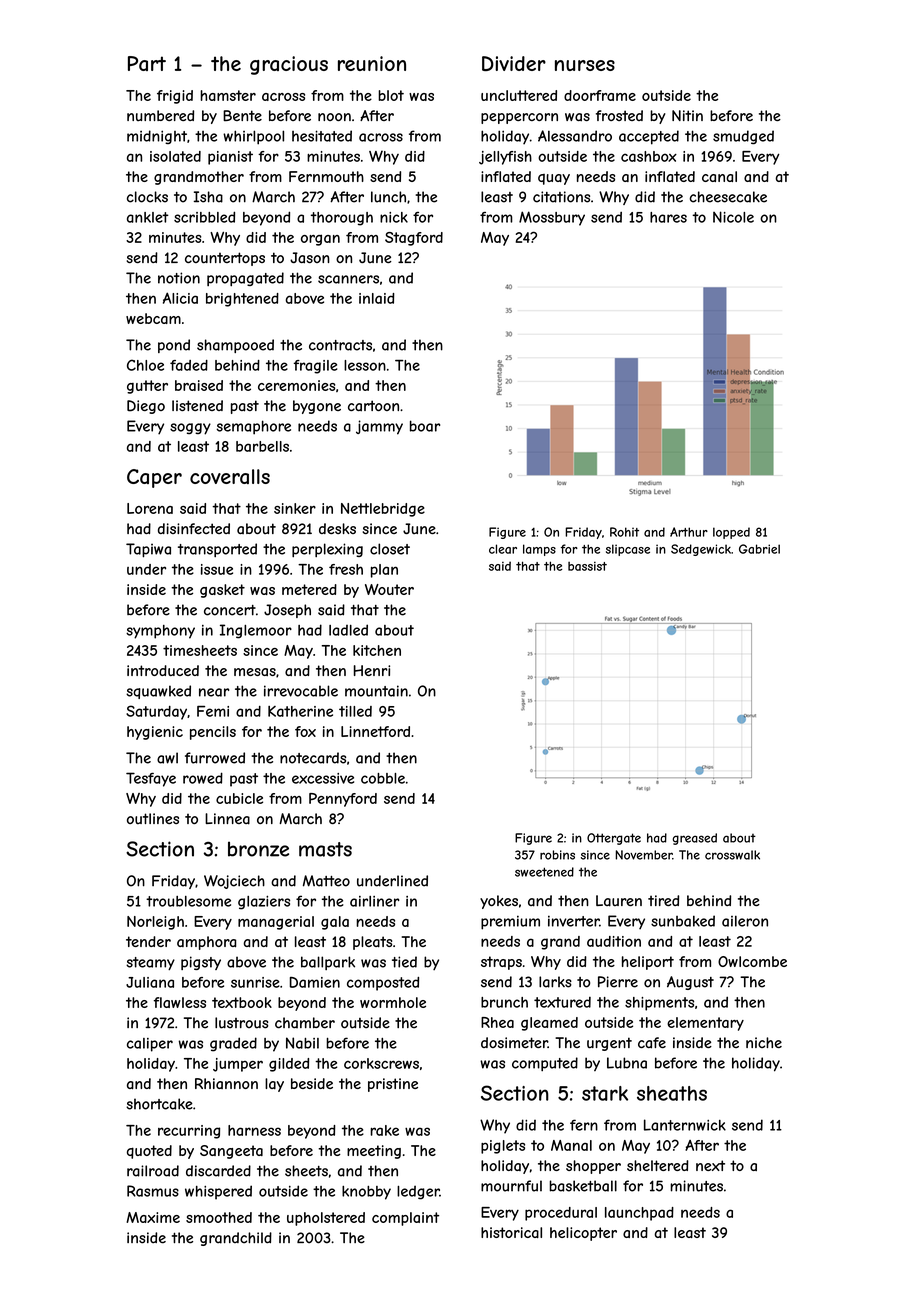 The height and width of the page is (1314, 924). What do you see at coordinates (289, 65) in the page?
I see `gracious` at bounding box center [289, 65].
